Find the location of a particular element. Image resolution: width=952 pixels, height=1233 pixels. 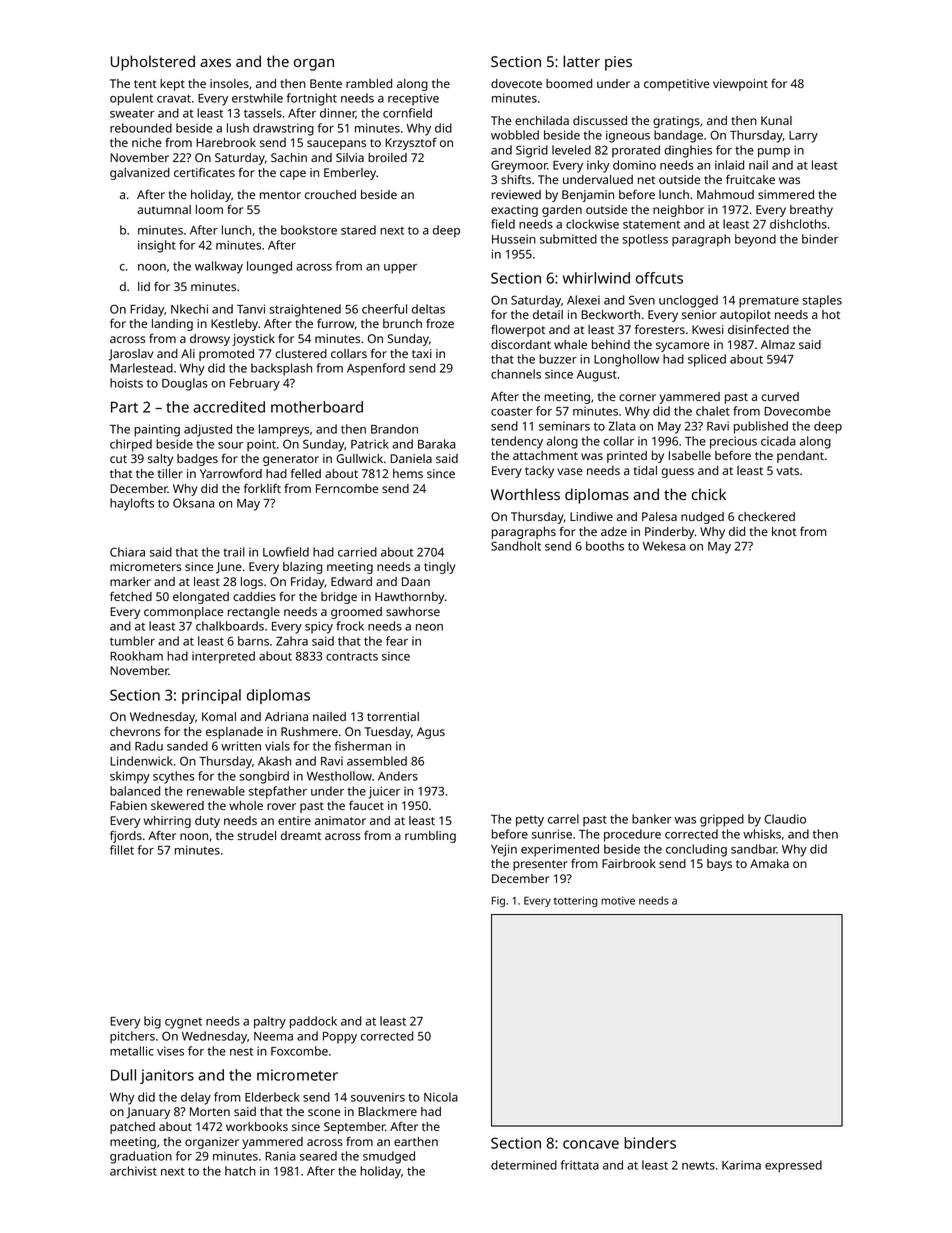

smudged is located at coordinates (389, 1157).
